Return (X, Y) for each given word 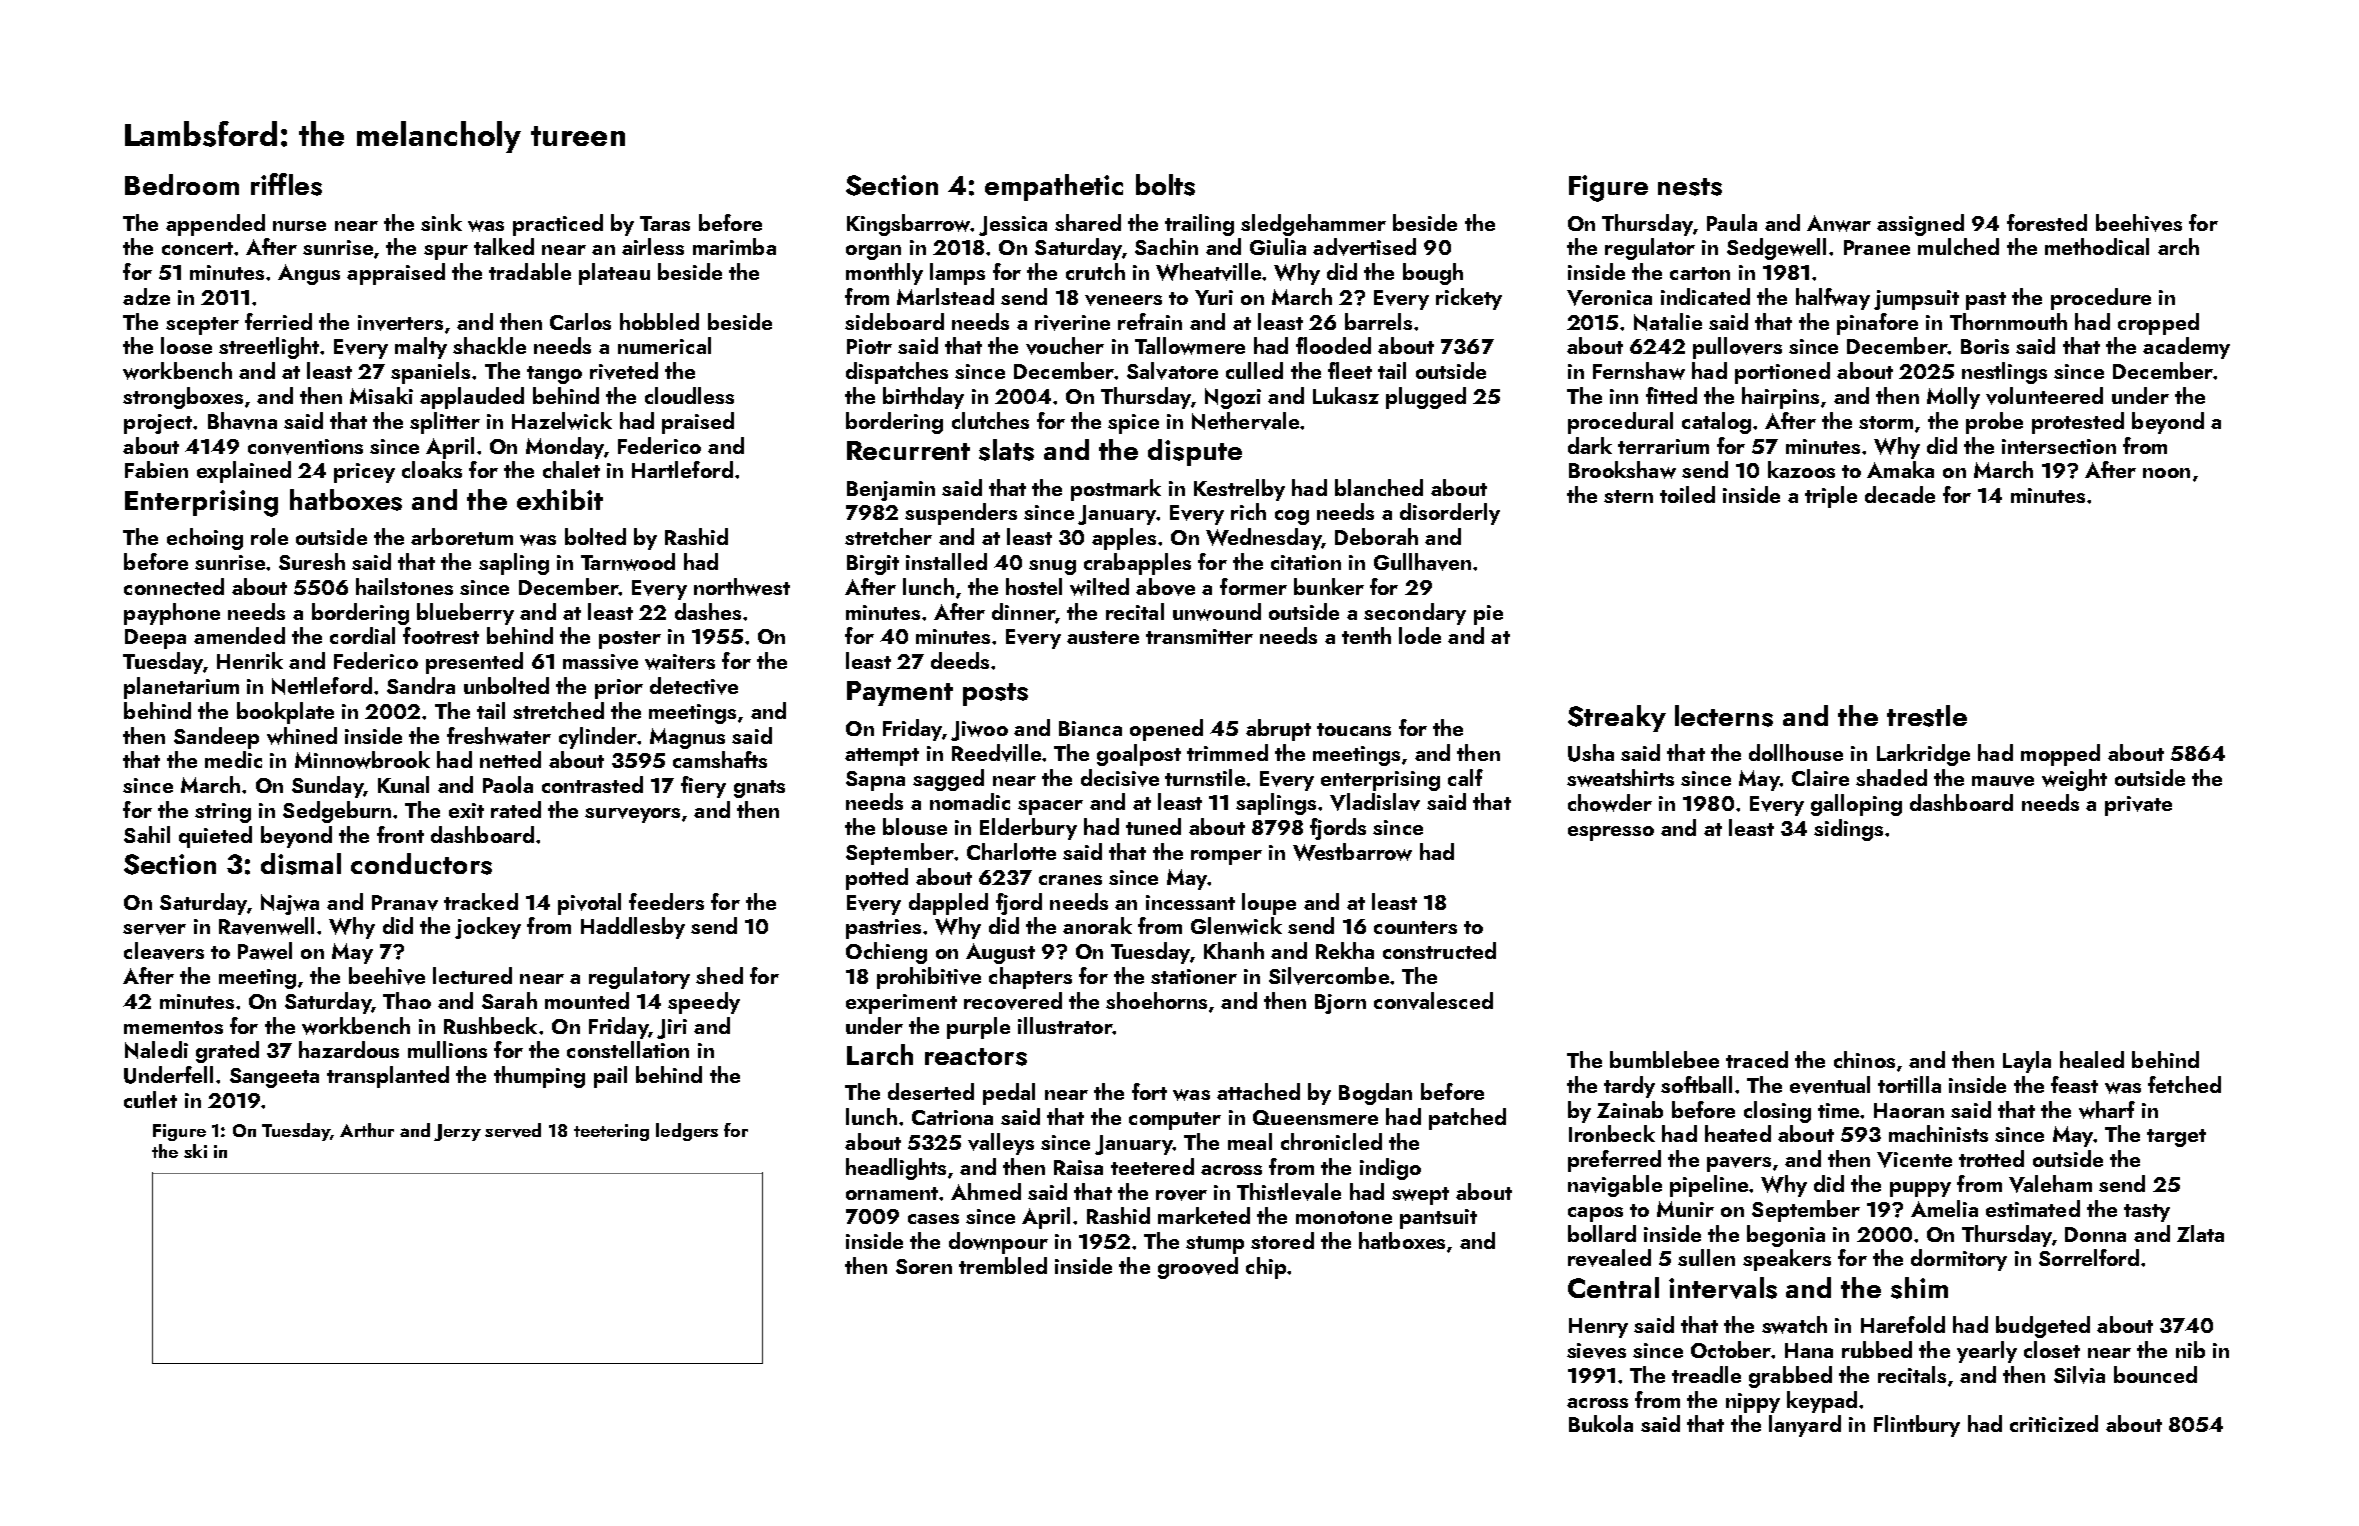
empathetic (1054, 187)
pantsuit (1438, 1219)
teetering (611, 1132)
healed (2092, 1059)
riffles (286, 184)
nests (1690, 187)
